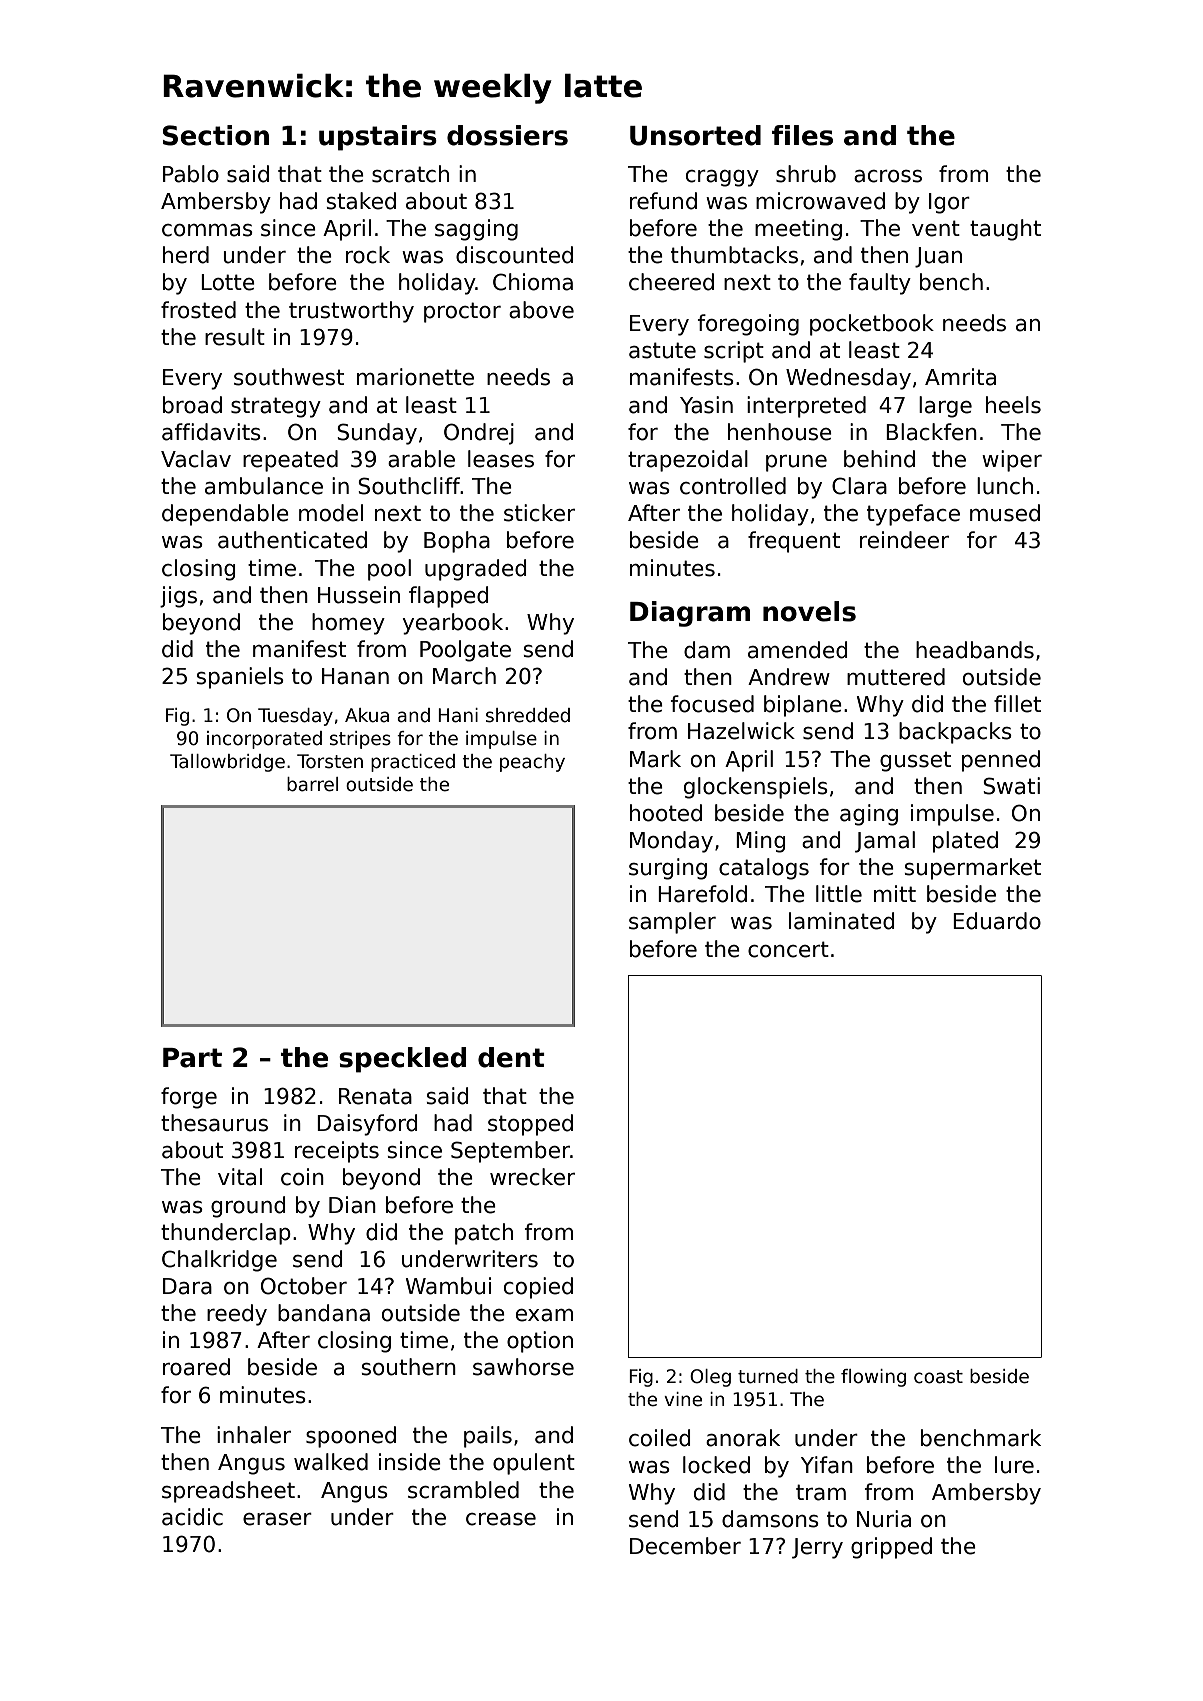 This document has height=1701, width=1203. What do you see at coordinates (672, 923) in the document?
I see `sampler` at bounding box center [672, 923].
